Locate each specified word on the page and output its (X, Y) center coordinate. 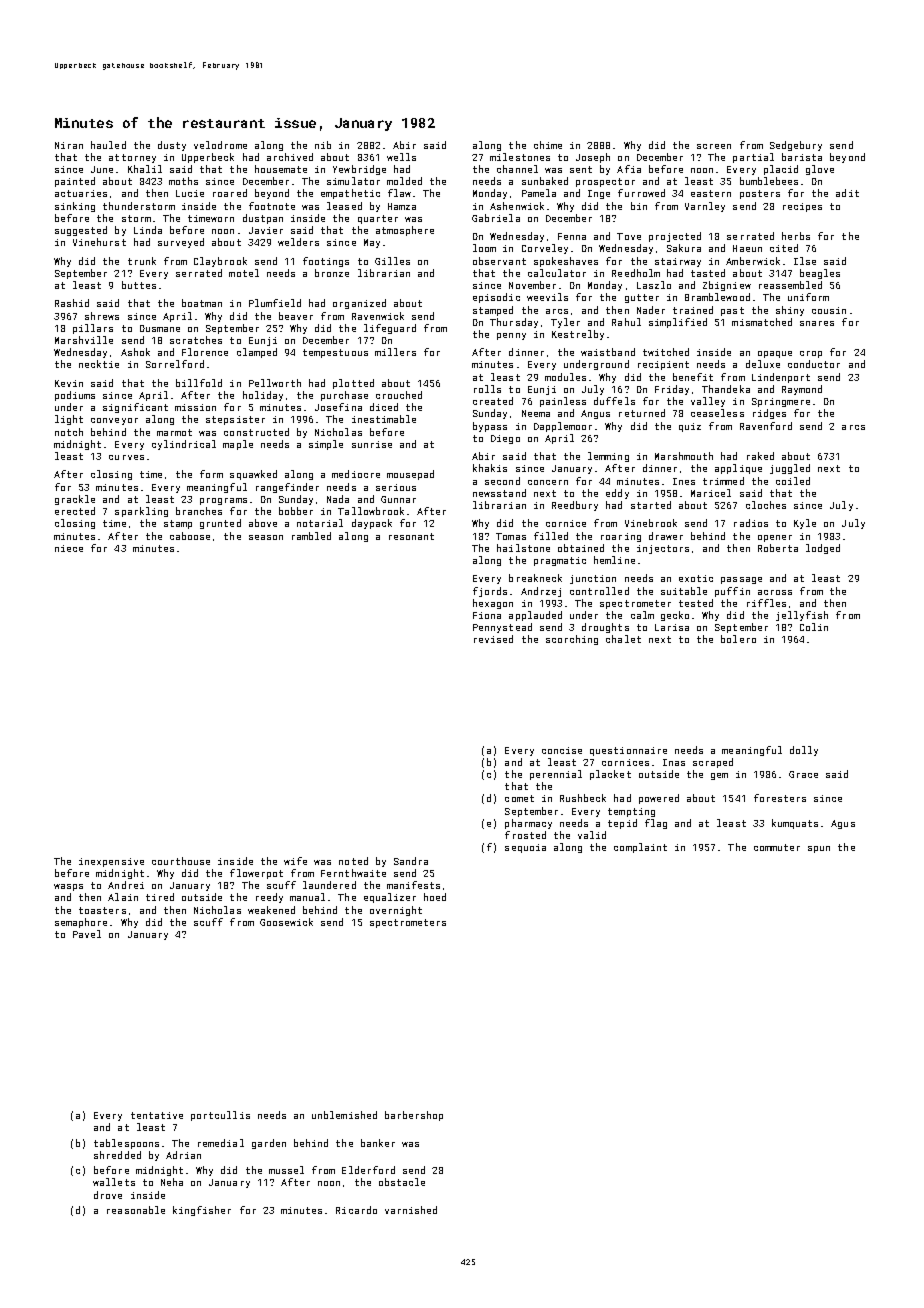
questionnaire (628, 751)
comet (519, 798)
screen (714, 146)
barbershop (414, 1116)
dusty (172, 146)
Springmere (781, 402)
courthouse (181, 861)
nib (323, 145)
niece (69, 548)
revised (493, 639)
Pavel (87, 934)
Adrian (183, 1155)
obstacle (402, 1182)
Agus (843, 824)
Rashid (72, 303)
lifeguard (390, 329)
